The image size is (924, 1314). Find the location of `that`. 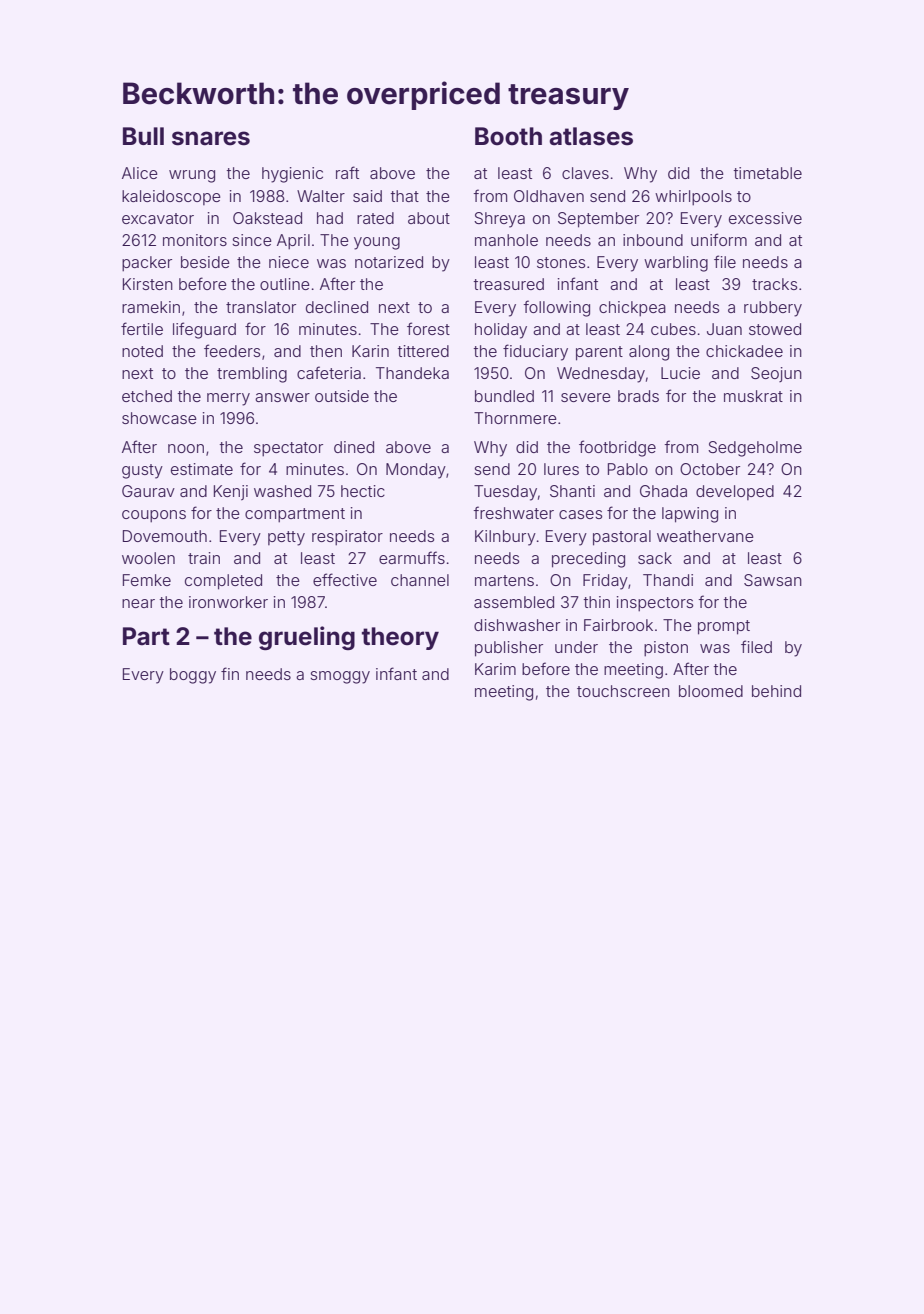

that is located at coordinates (405, 196).
